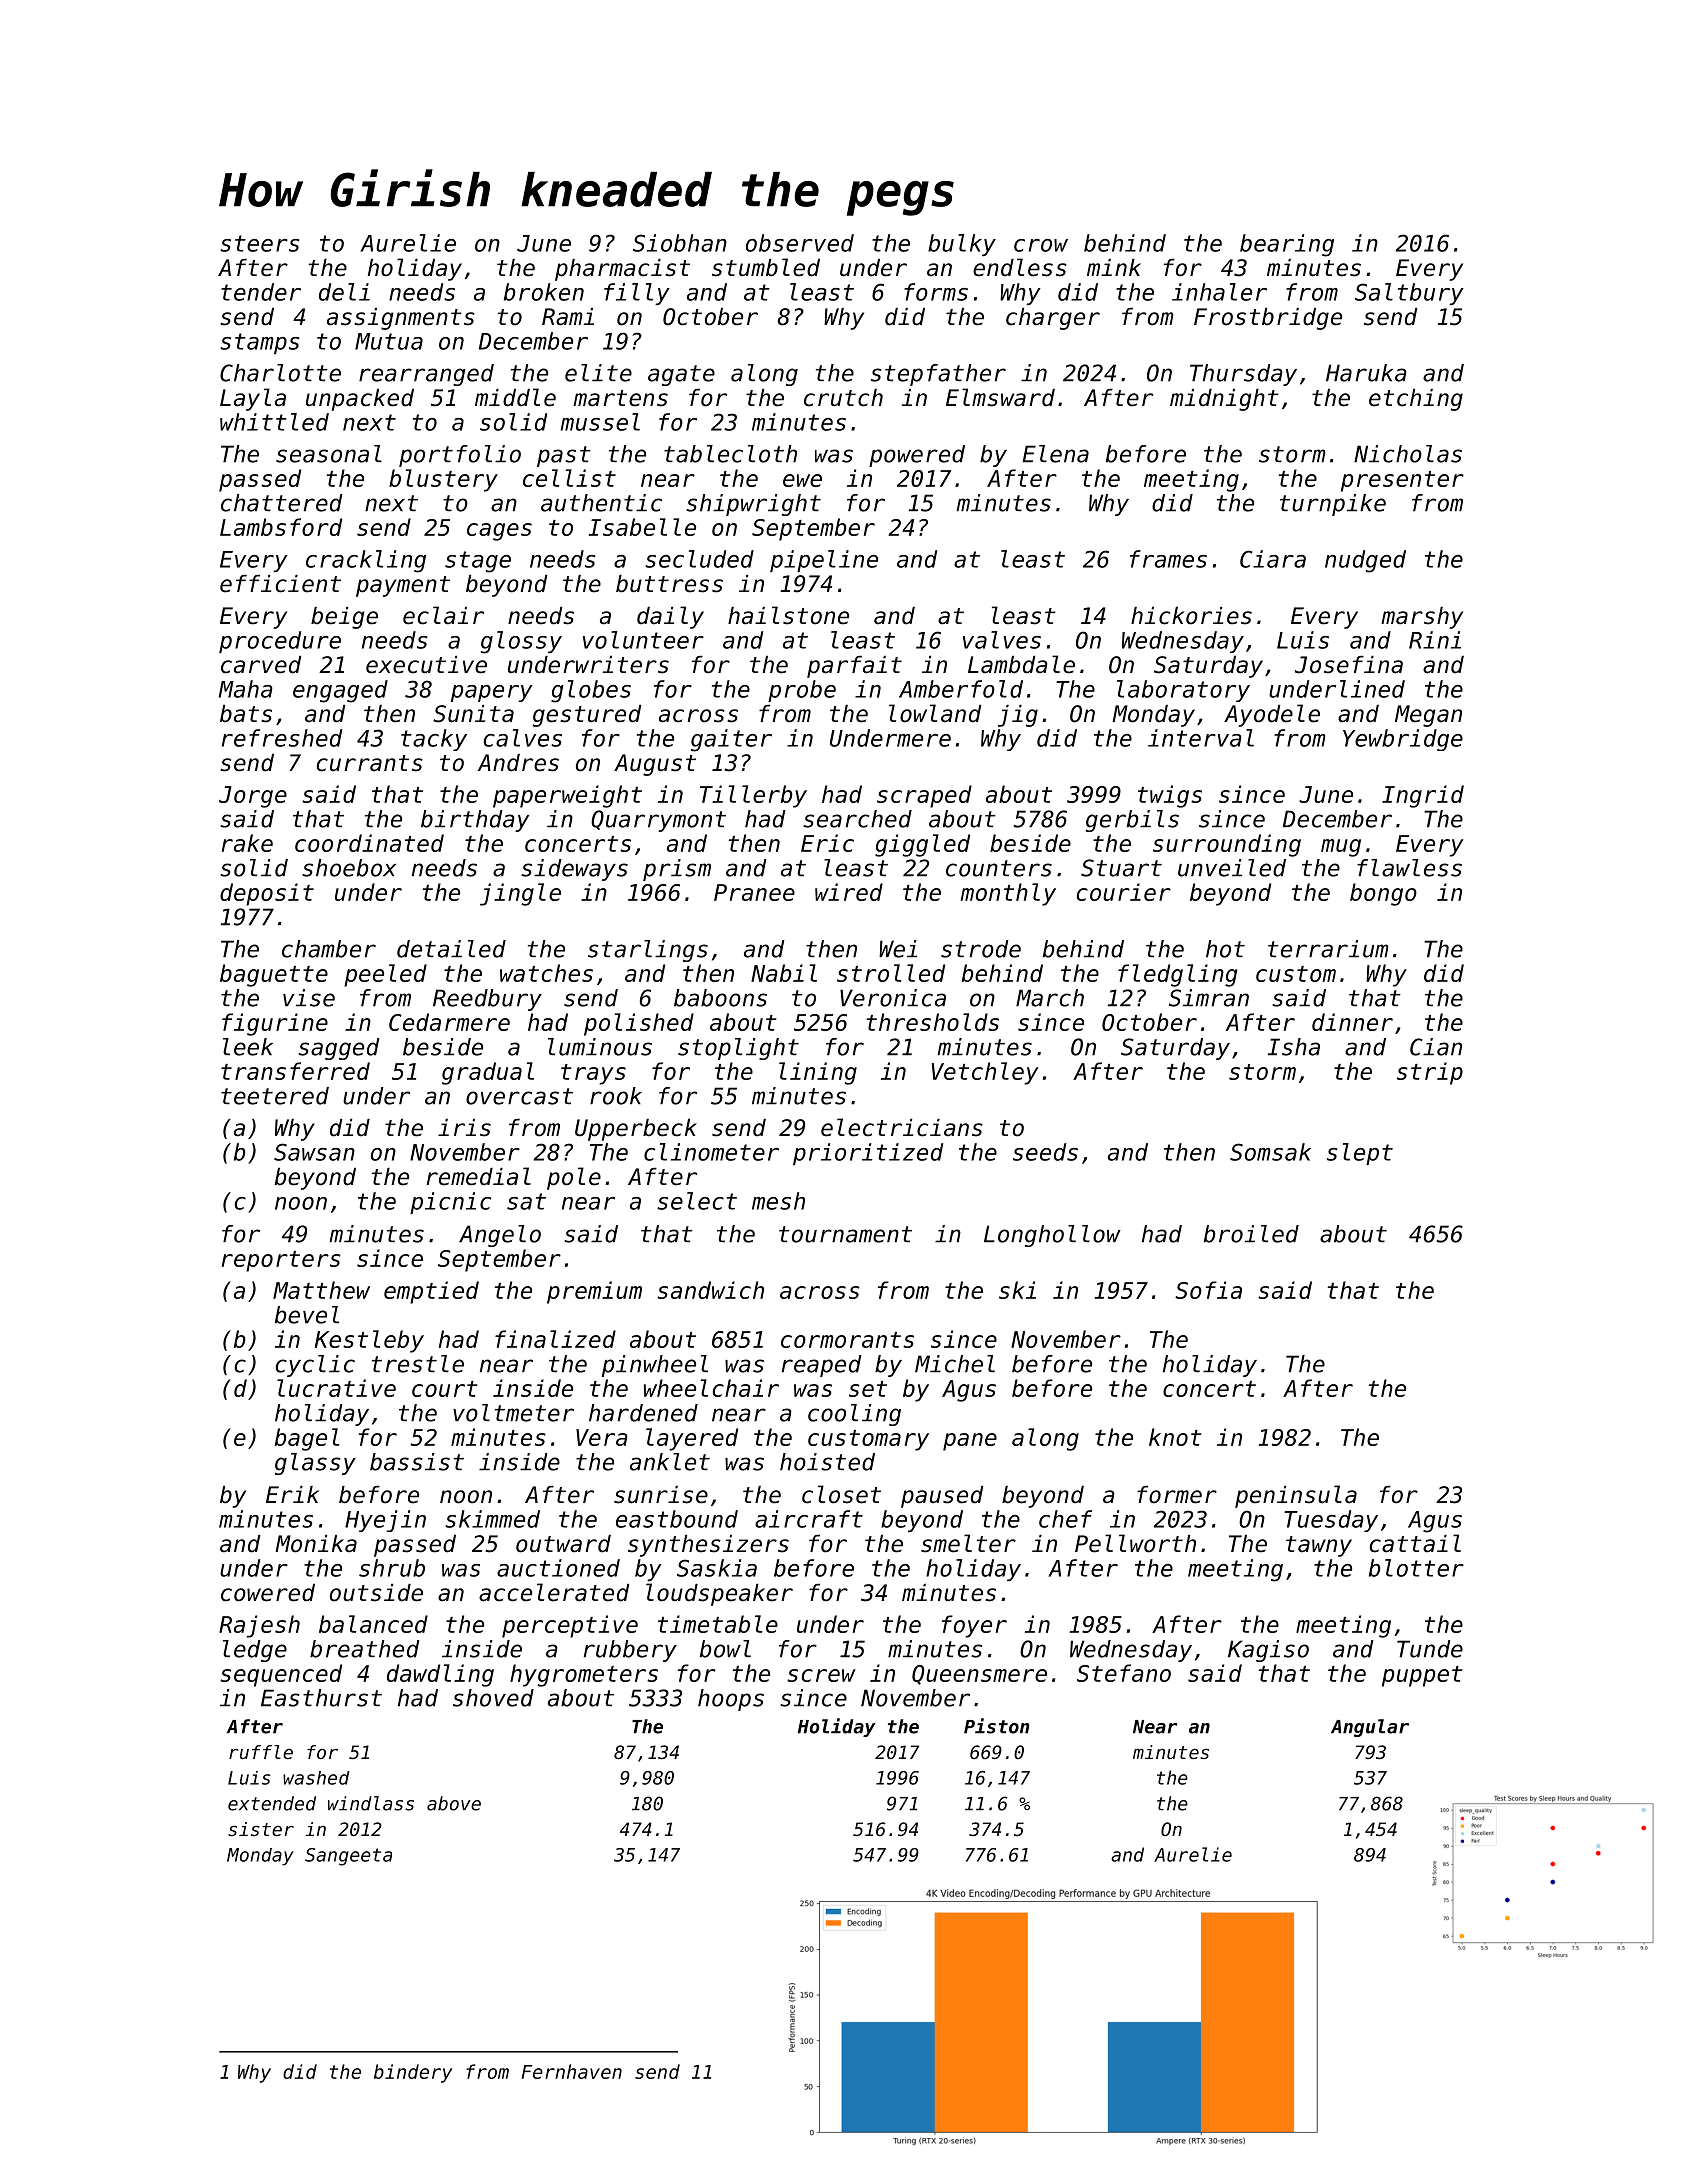 The image size is (1683, 2178). What do you see at coordinates (1319, 1546) in the screenshot?
I see `tawny` at bounding box center [1319, 1546].
